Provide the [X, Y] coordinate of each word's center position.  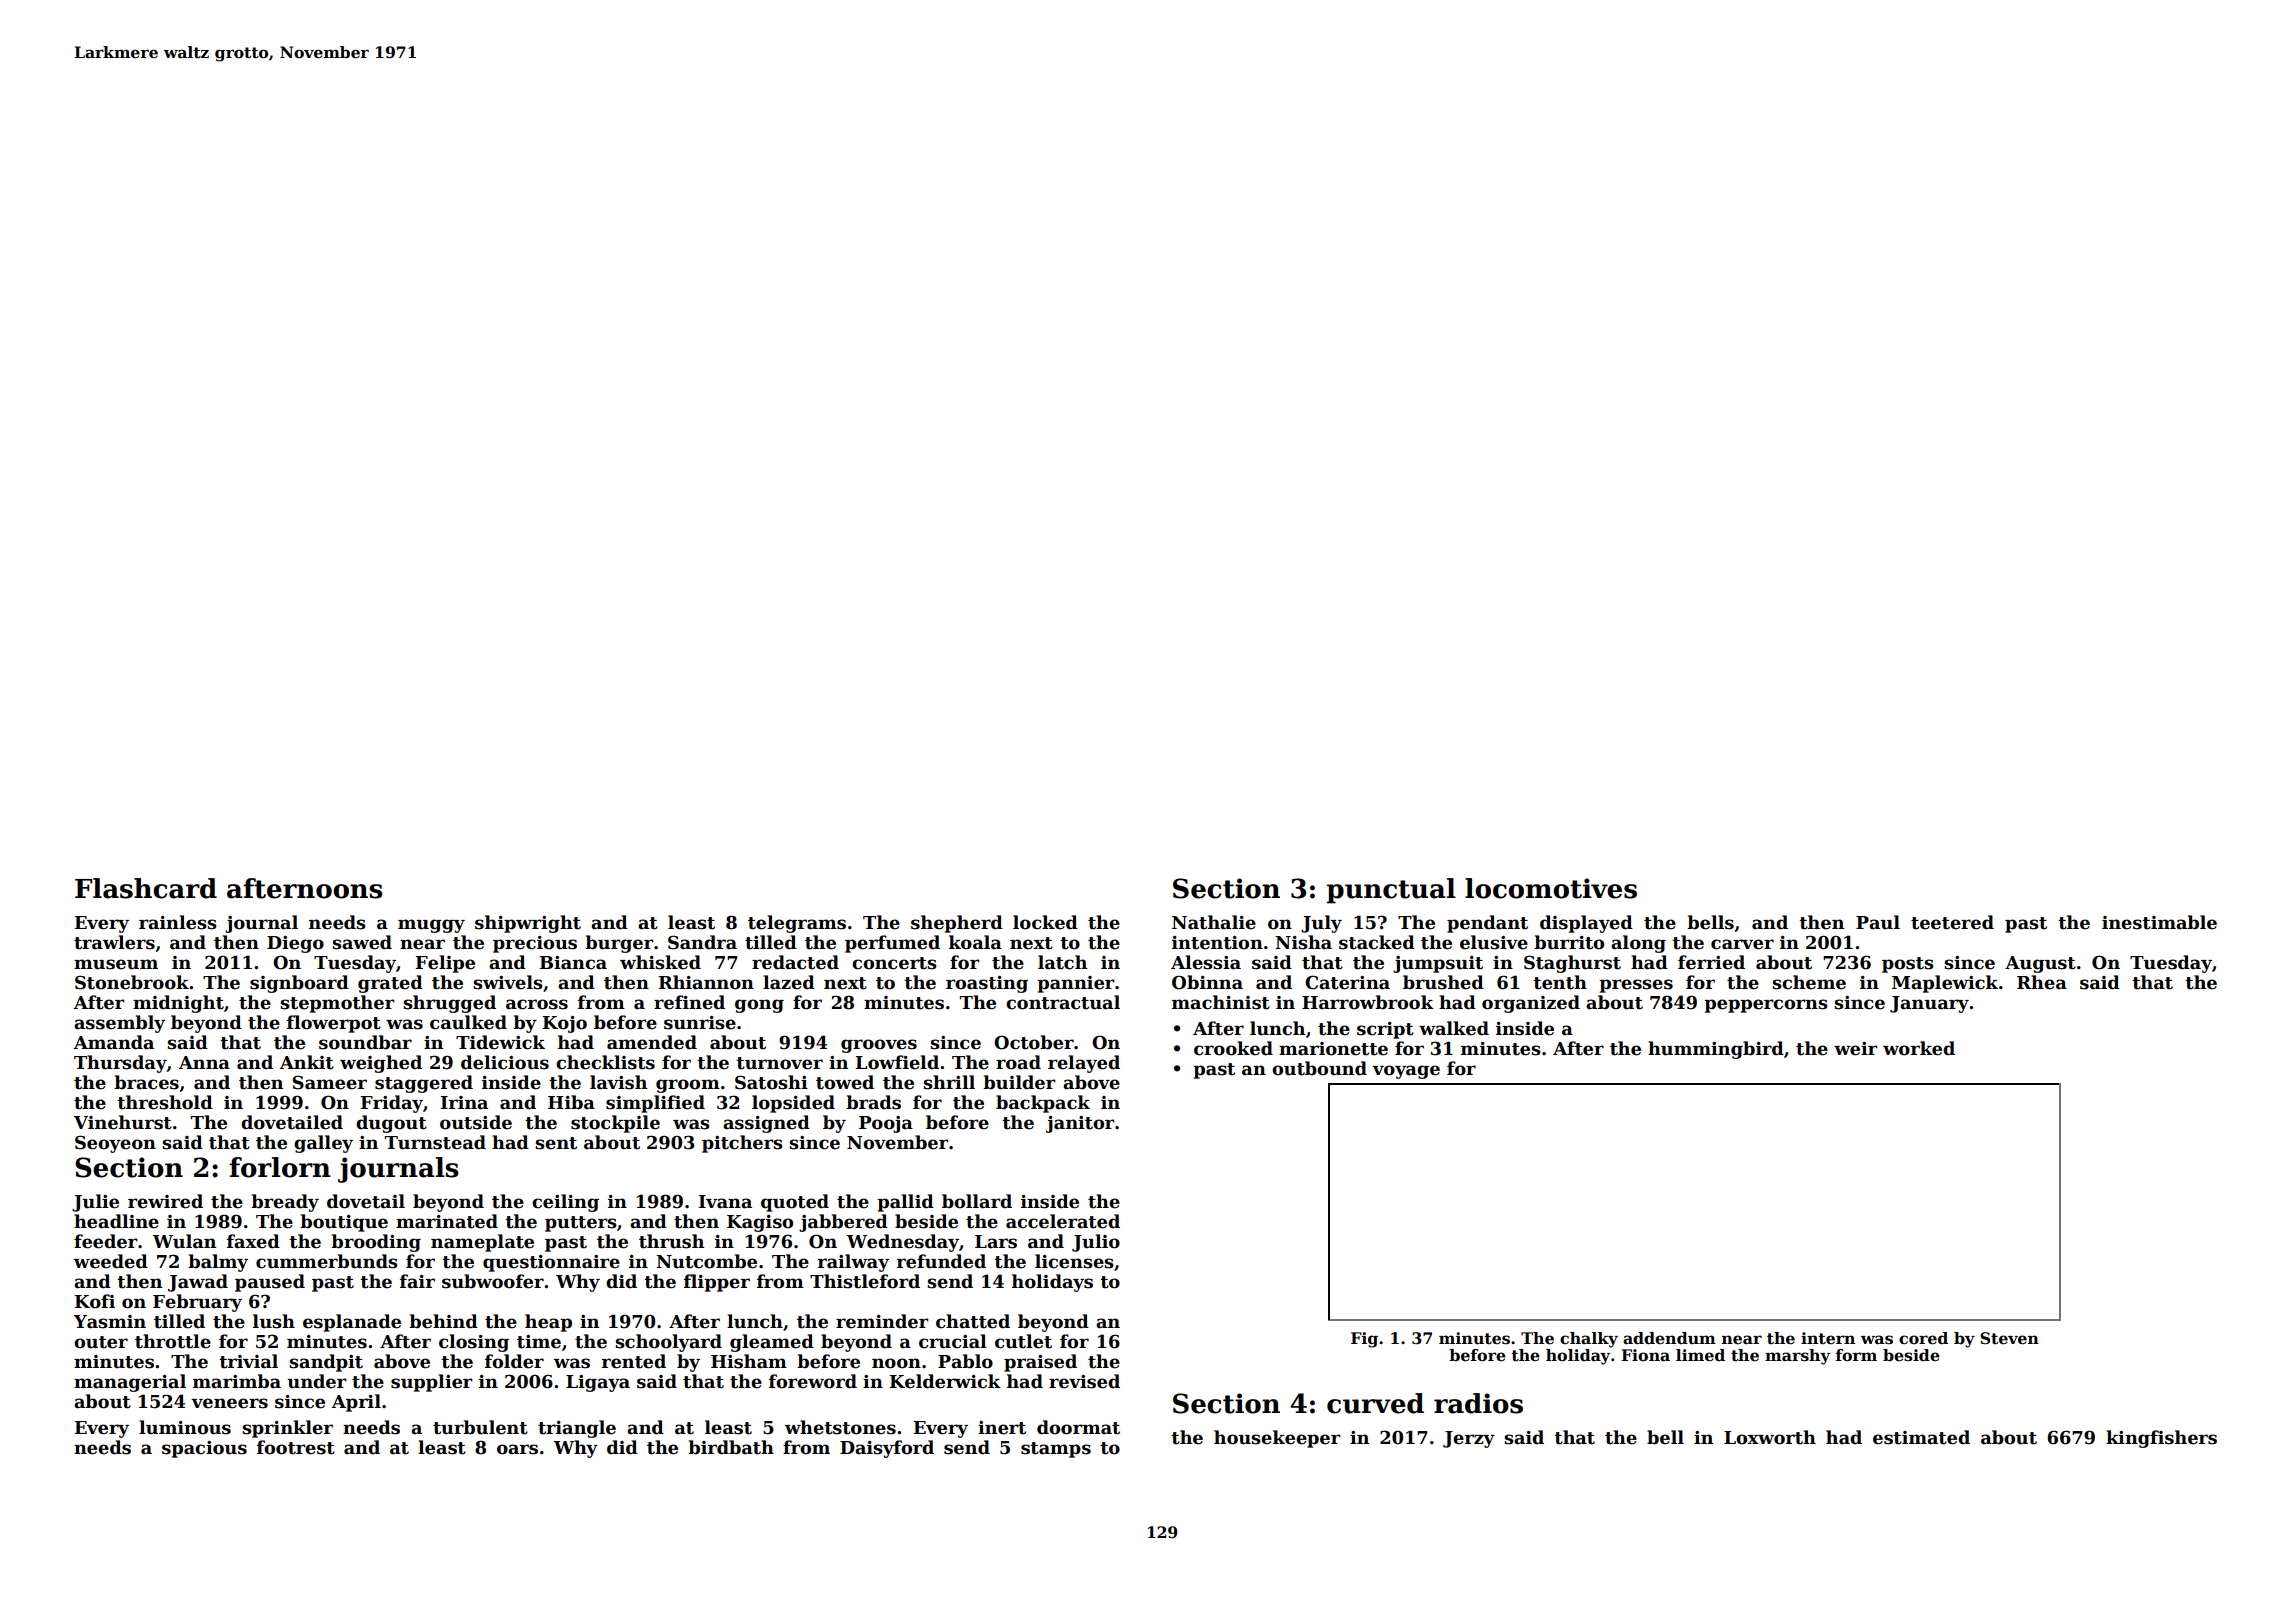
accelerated [1063, 1221]
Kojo [564, 1024]
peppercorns [1766, 1006]
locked [1045, 922]
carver [1742, 944]
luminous [185, 1427]
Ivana [725, 1202]
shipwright [528, 924]
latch [1062, 962]
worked [1919, 1048]
